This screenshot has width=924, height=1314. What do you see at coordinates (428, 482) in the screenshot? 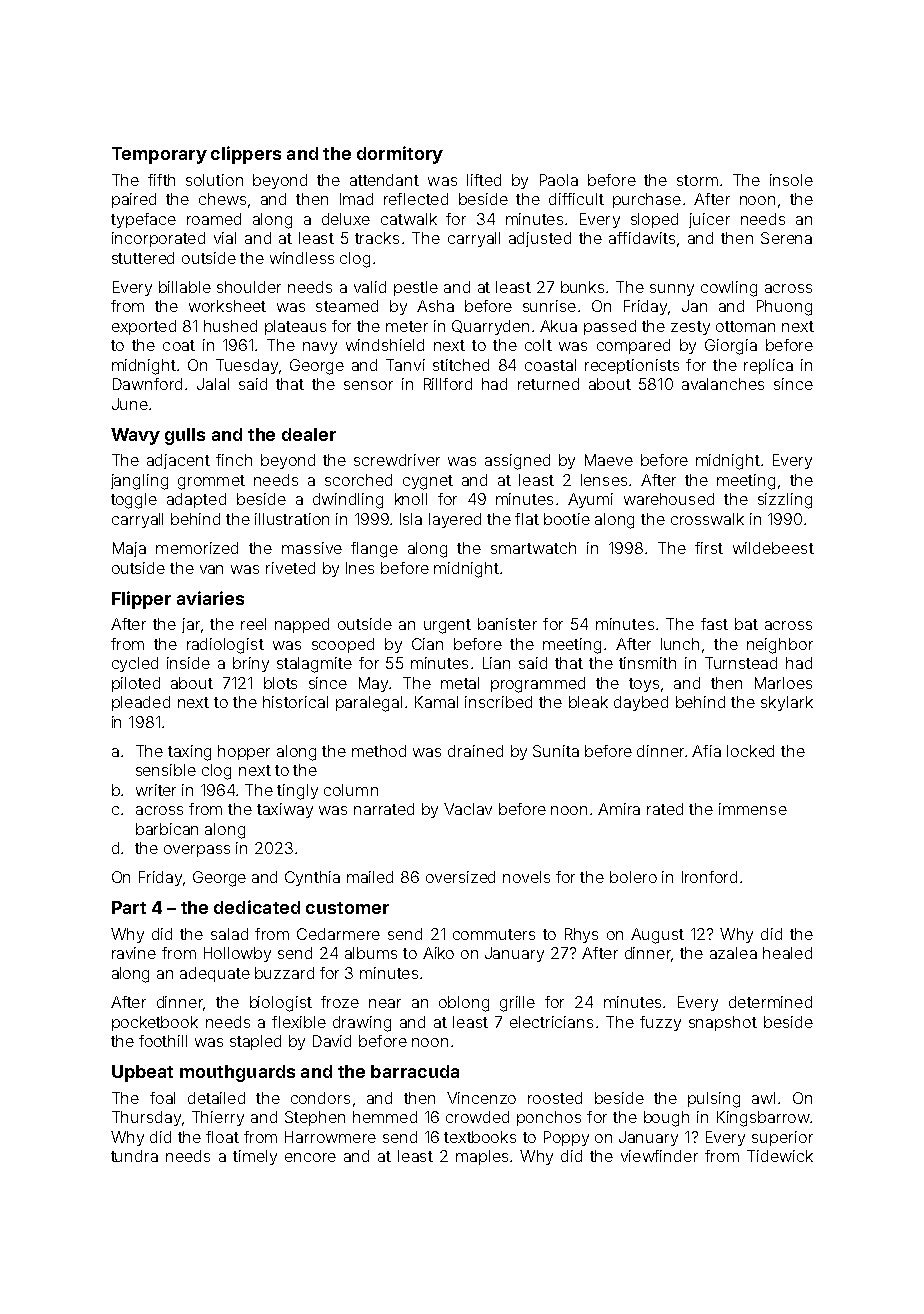
I see `cygnet` at bounding box center [428, 482].
